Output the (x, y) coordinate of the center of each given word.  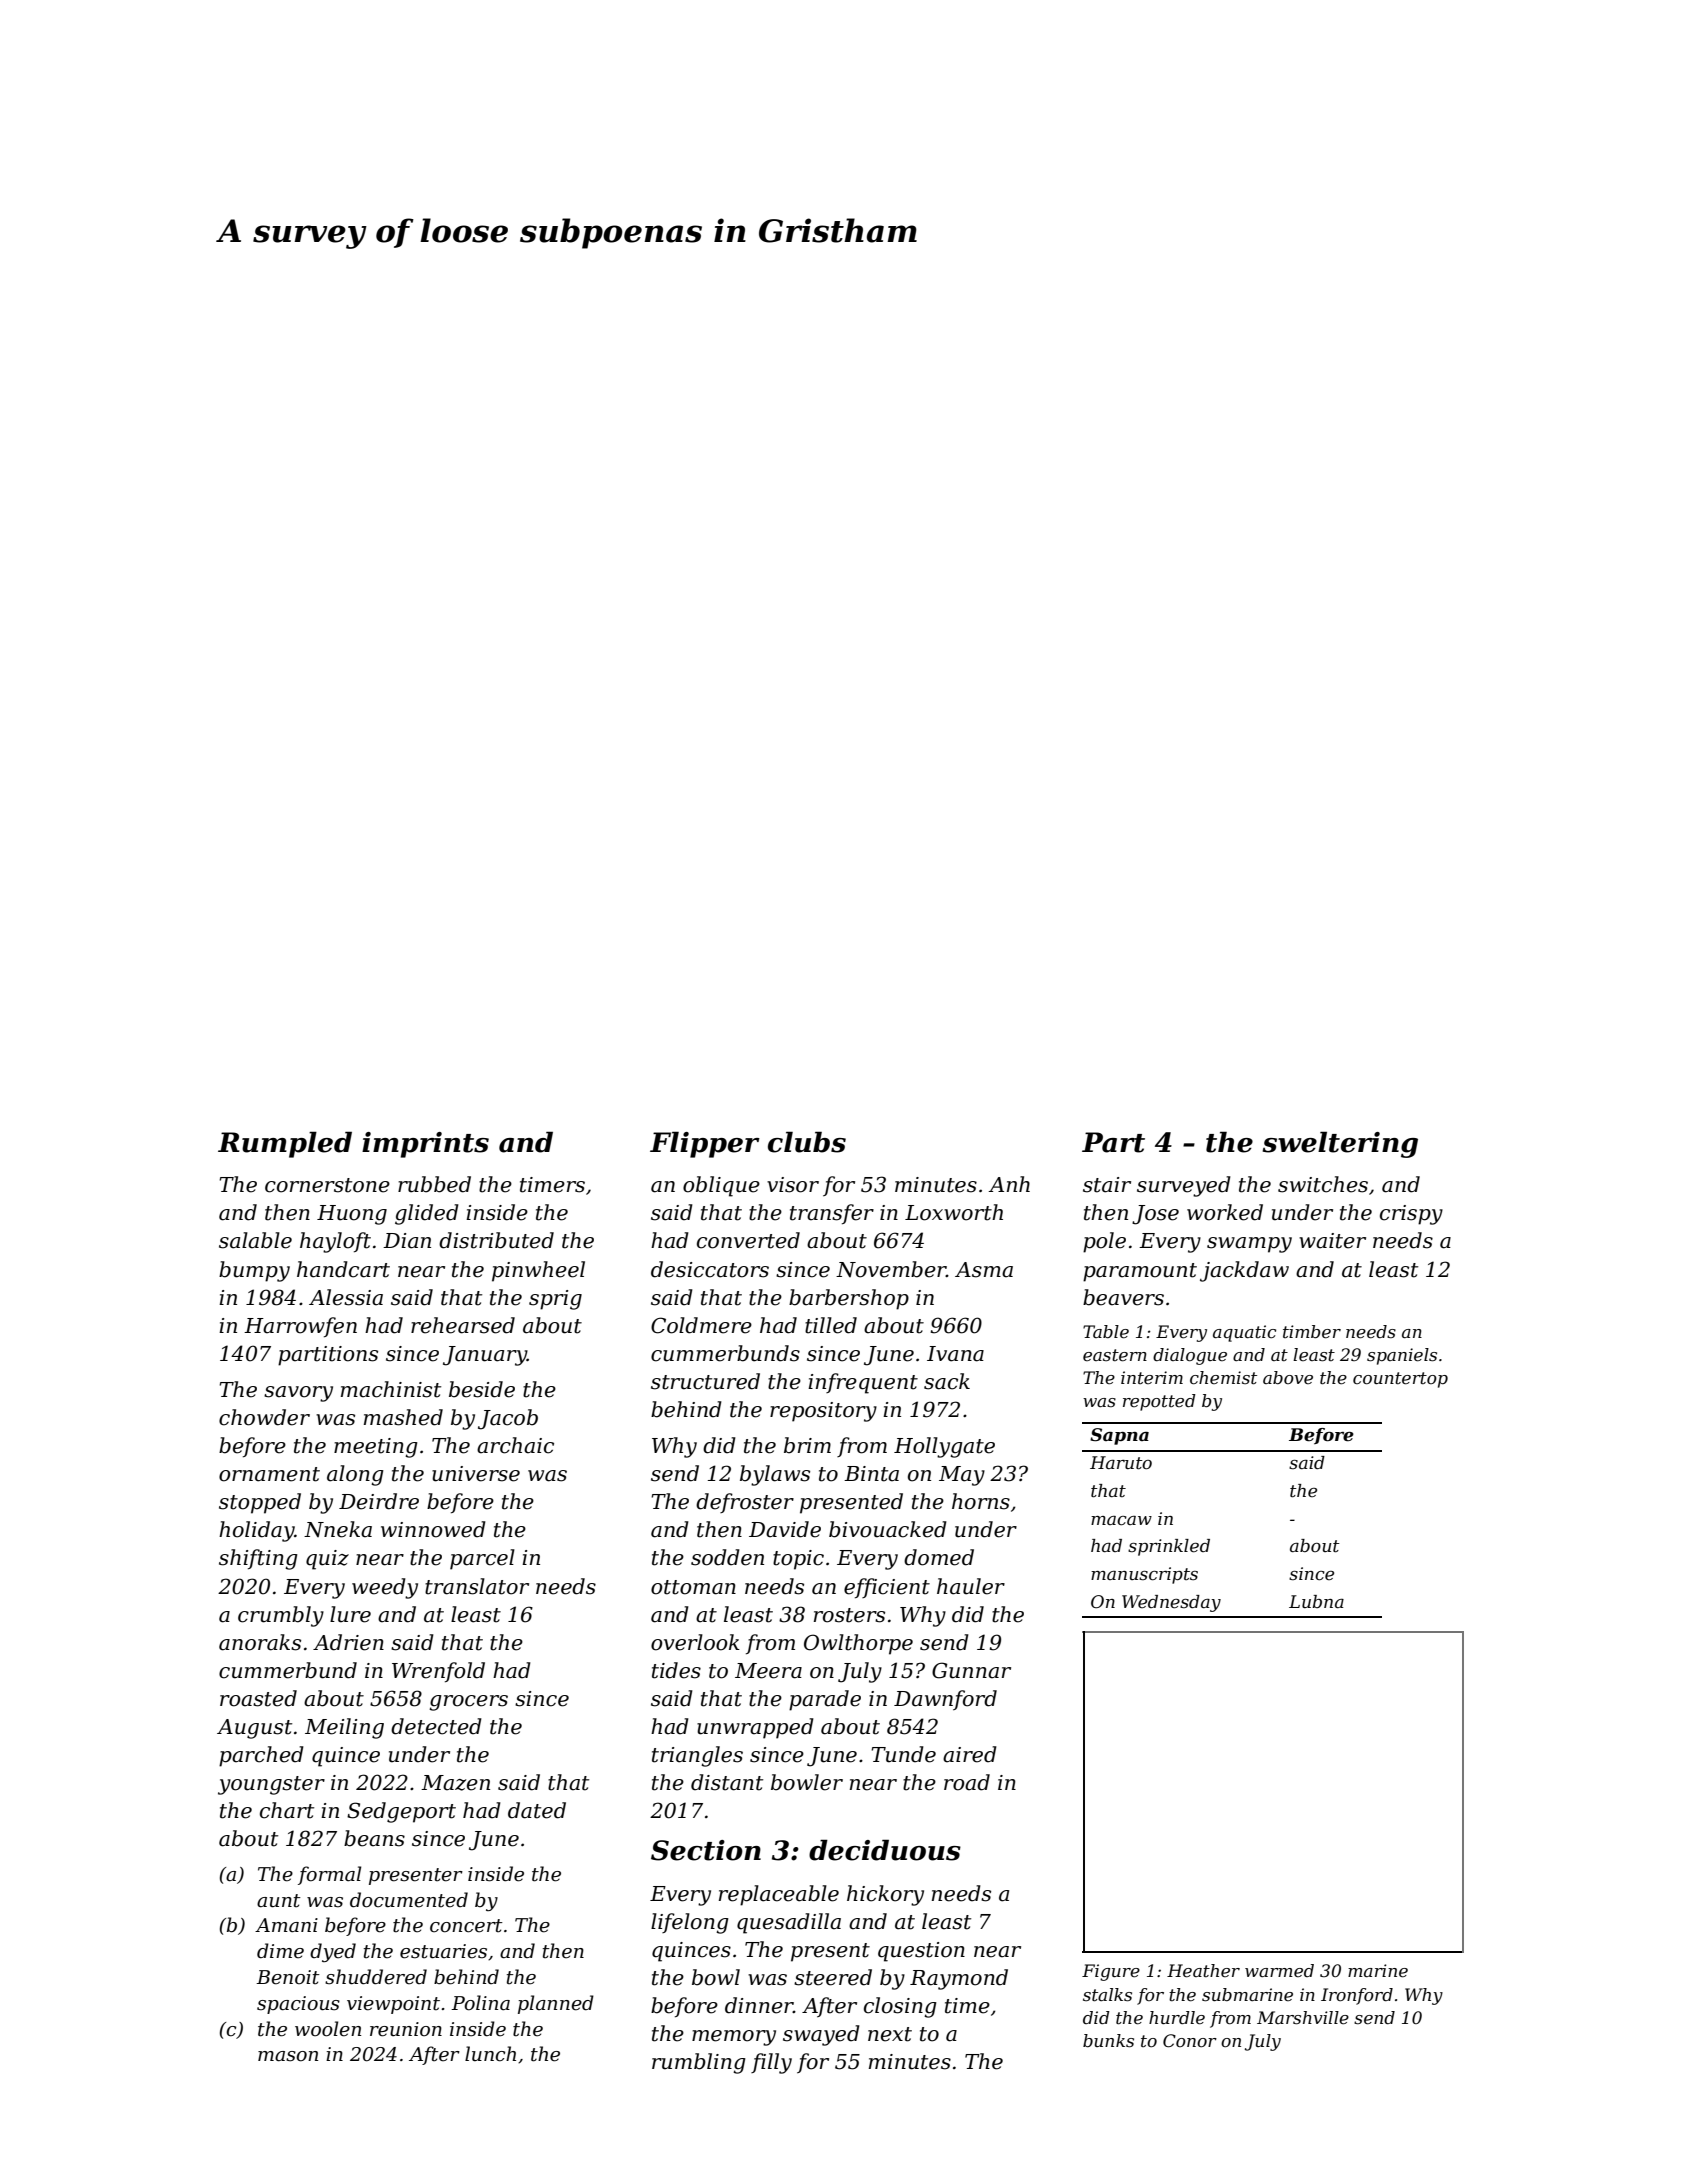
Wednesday (1171, 1603)
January (485, 1356)
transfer (832, 1214)
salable (255, 1240)
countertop (1400, 1380)
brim (807, 1445)
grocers (468, 1703)
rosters (849, 1615)
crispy (1411, 1215)
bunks (1108, 2041)
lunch (490, 2054)
